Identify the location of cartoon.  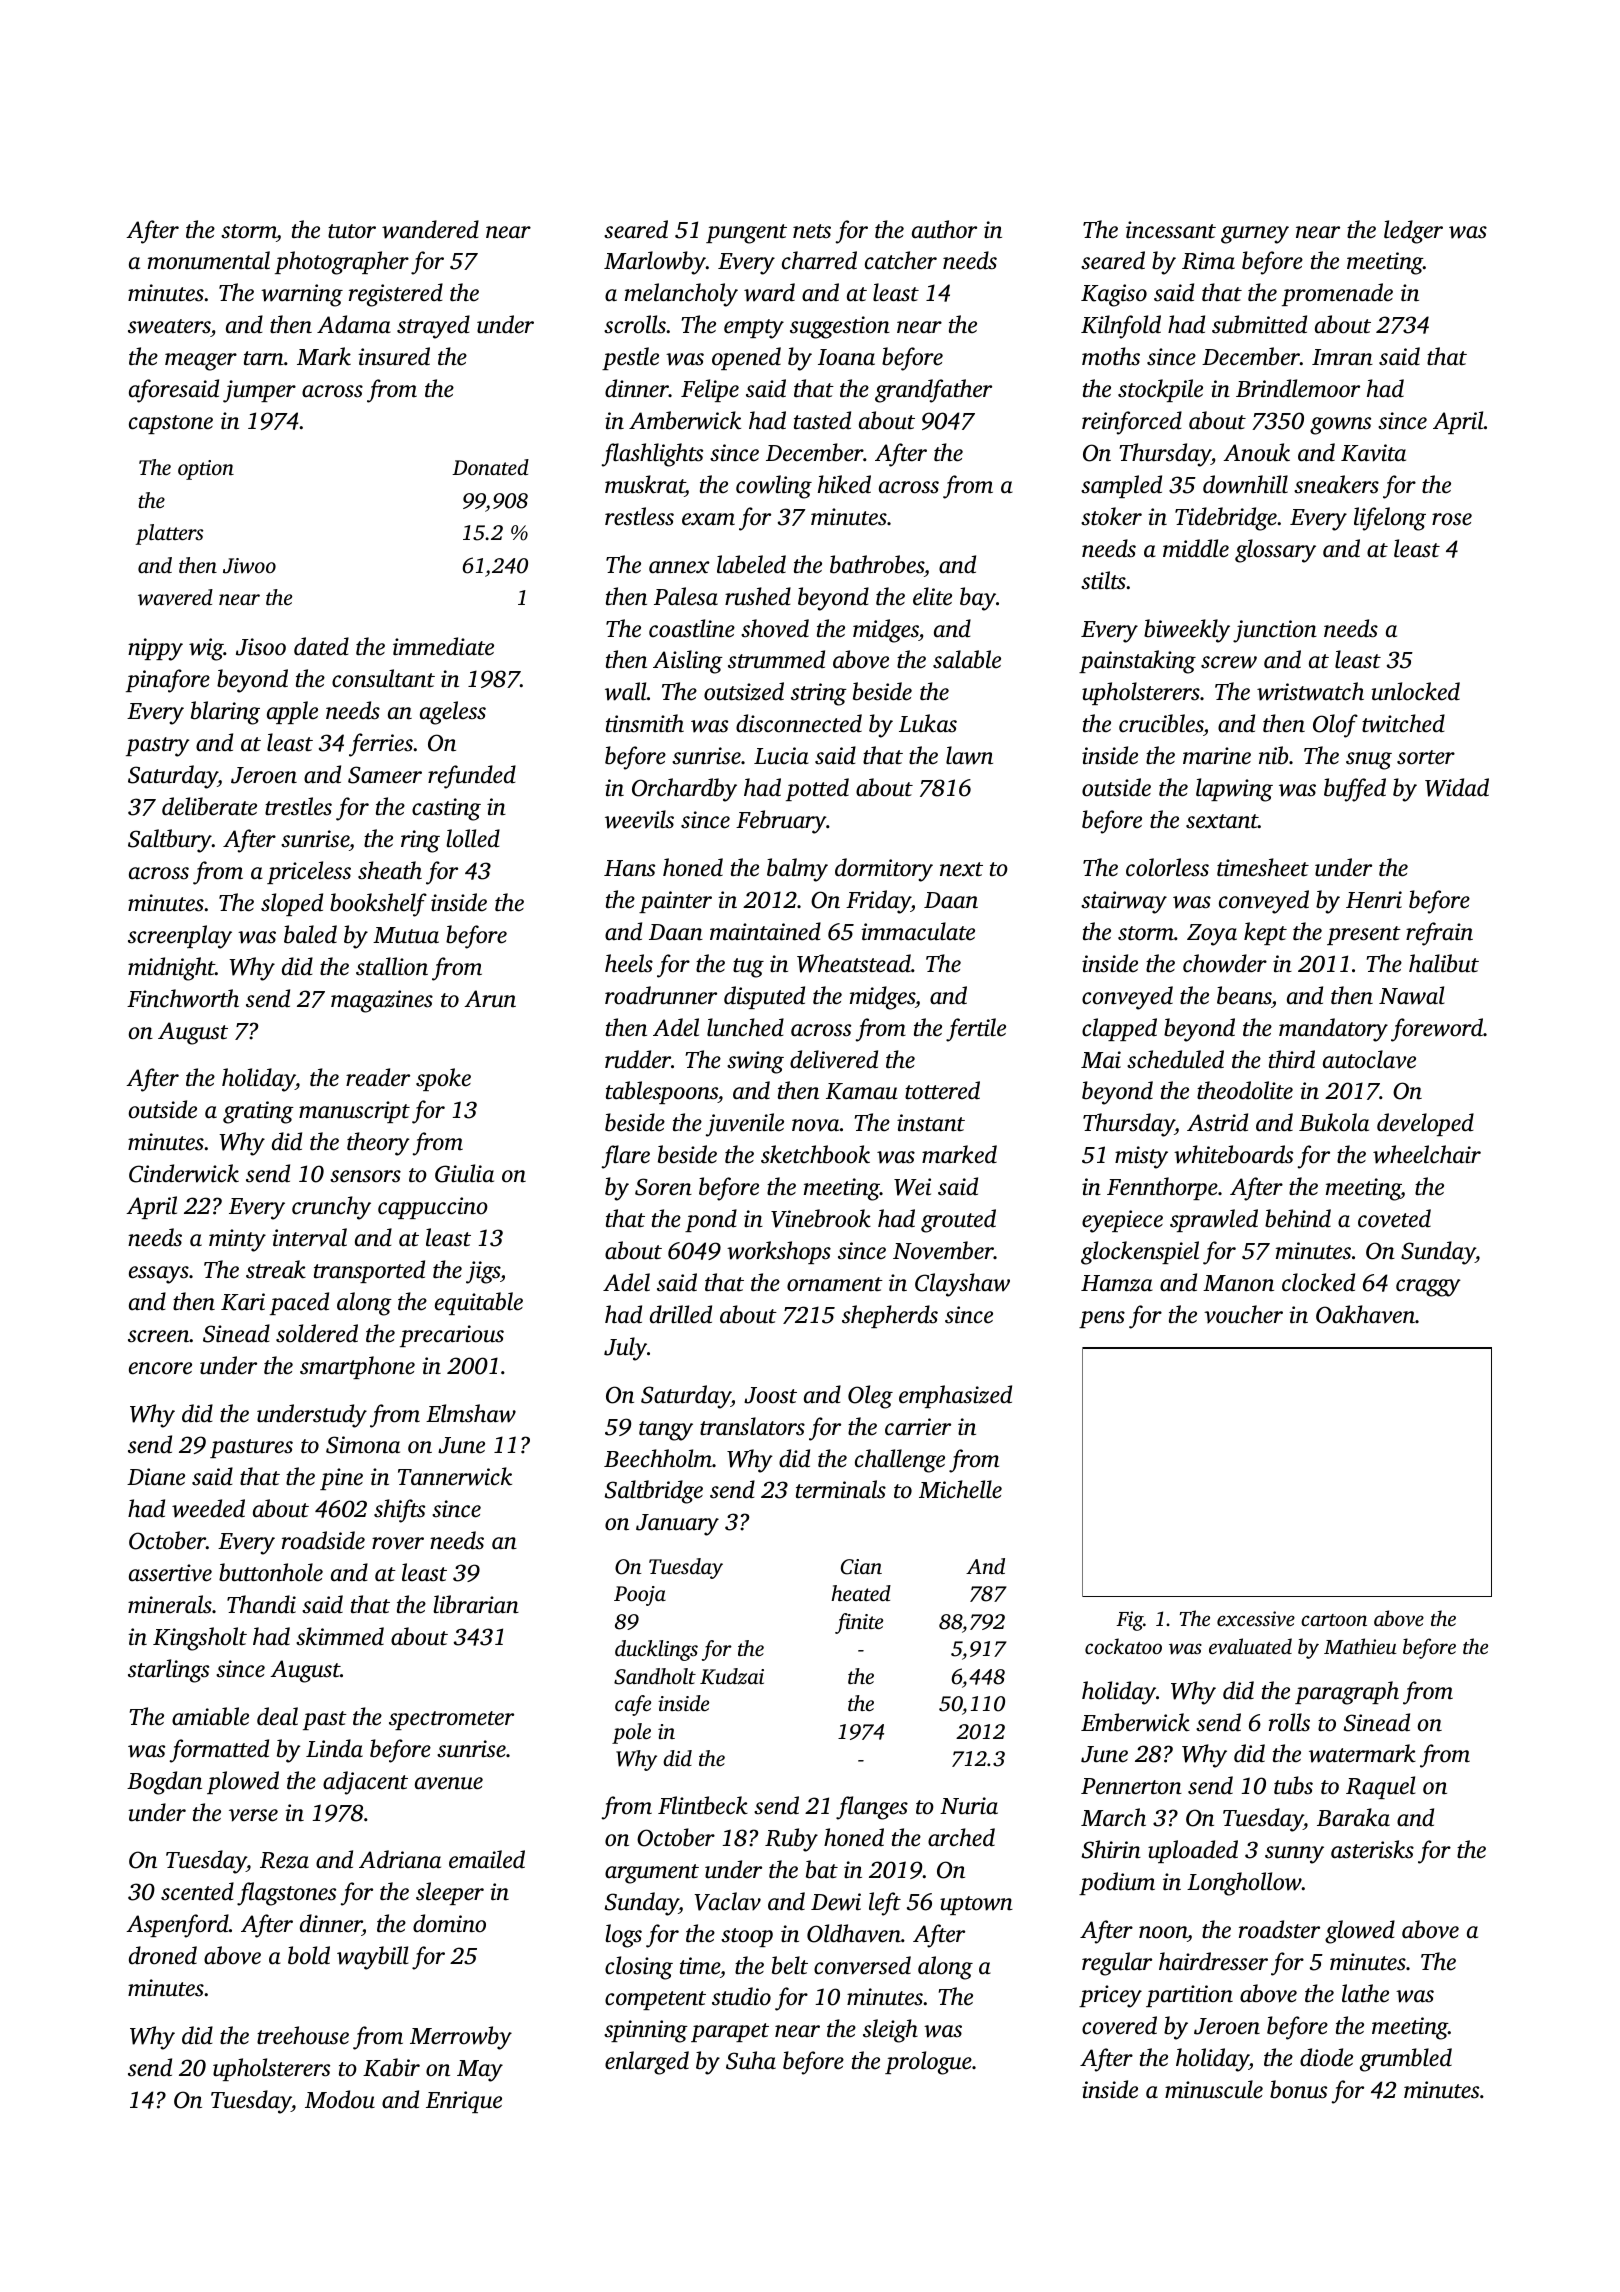
(1334, 1620).
